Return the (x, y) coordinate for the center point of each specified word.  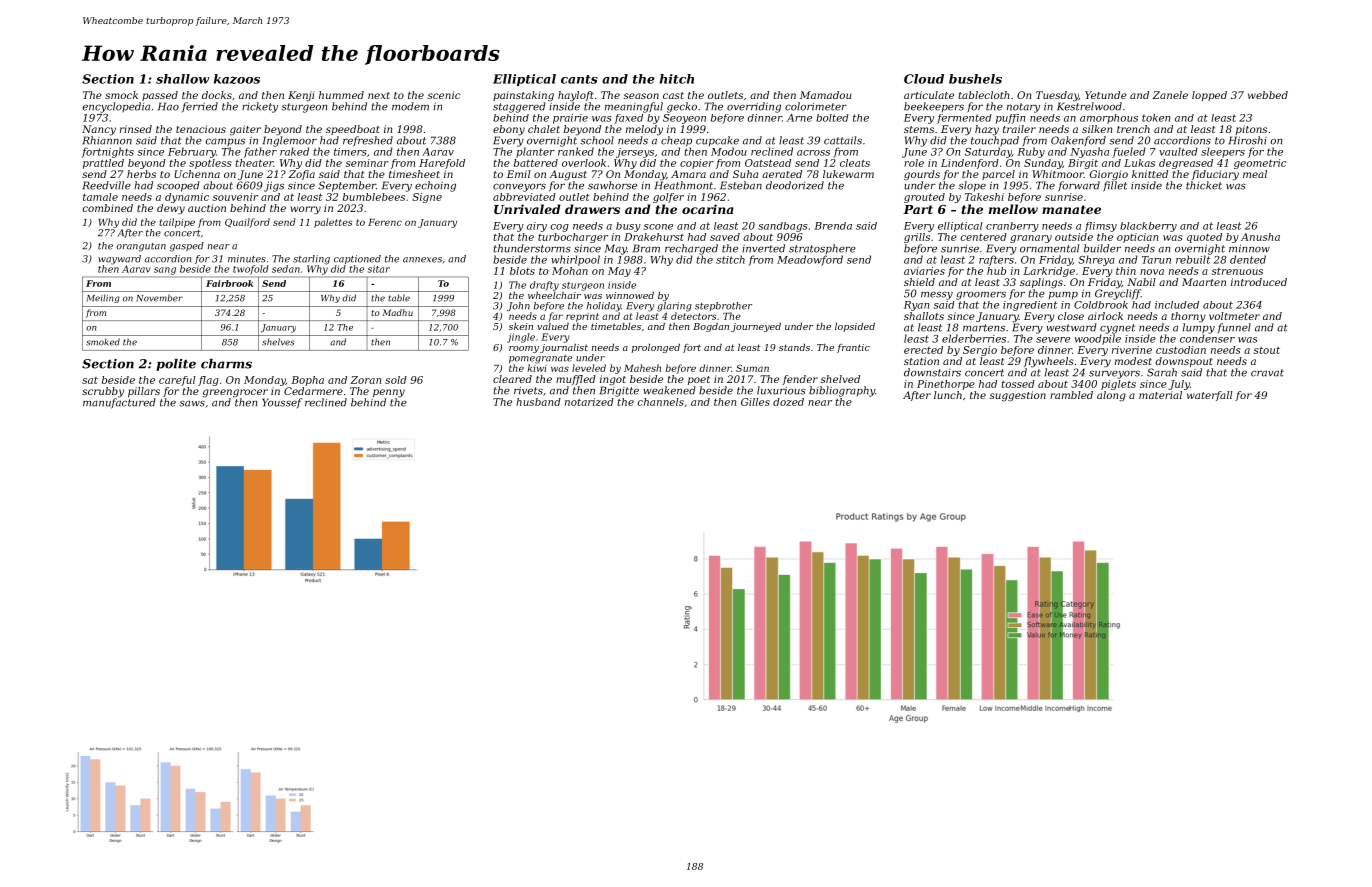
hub (996, 271)
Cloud (924, 79)
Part (918, 209)
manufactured (119, 403)
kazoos (237, 79)
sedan (286, 269)
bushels (975, 79)
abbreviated (524, 197)
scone (658, 227)
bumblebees (374, 197)
